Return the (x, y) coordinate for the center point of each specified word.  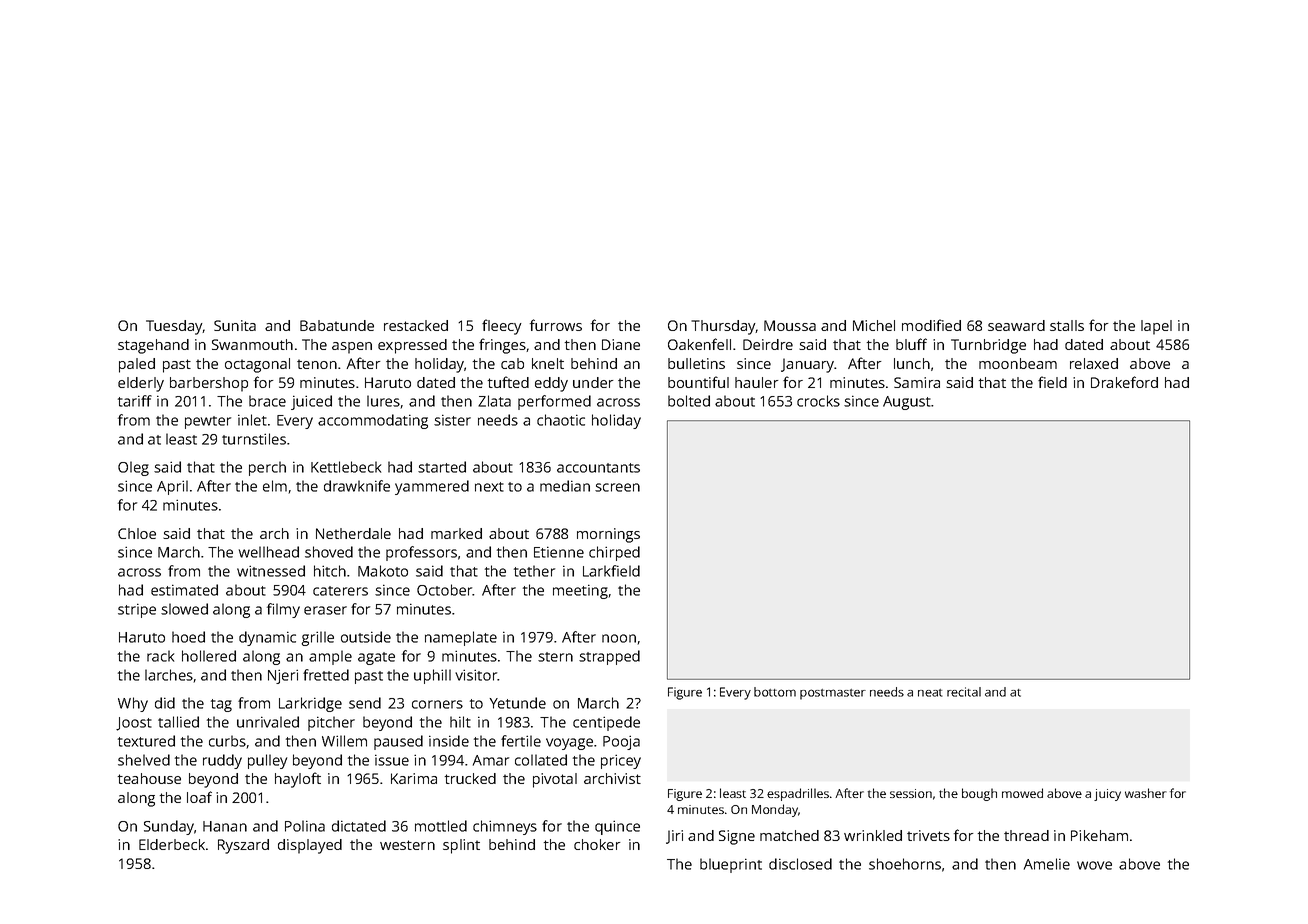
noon (619, 638)
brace (267, 401)
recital (964, 692)
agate (376, 658)
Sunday (169, 827)
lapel (1156, 327)
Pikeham (1099, 835)
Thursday (723, 327)
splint (461, 846)
